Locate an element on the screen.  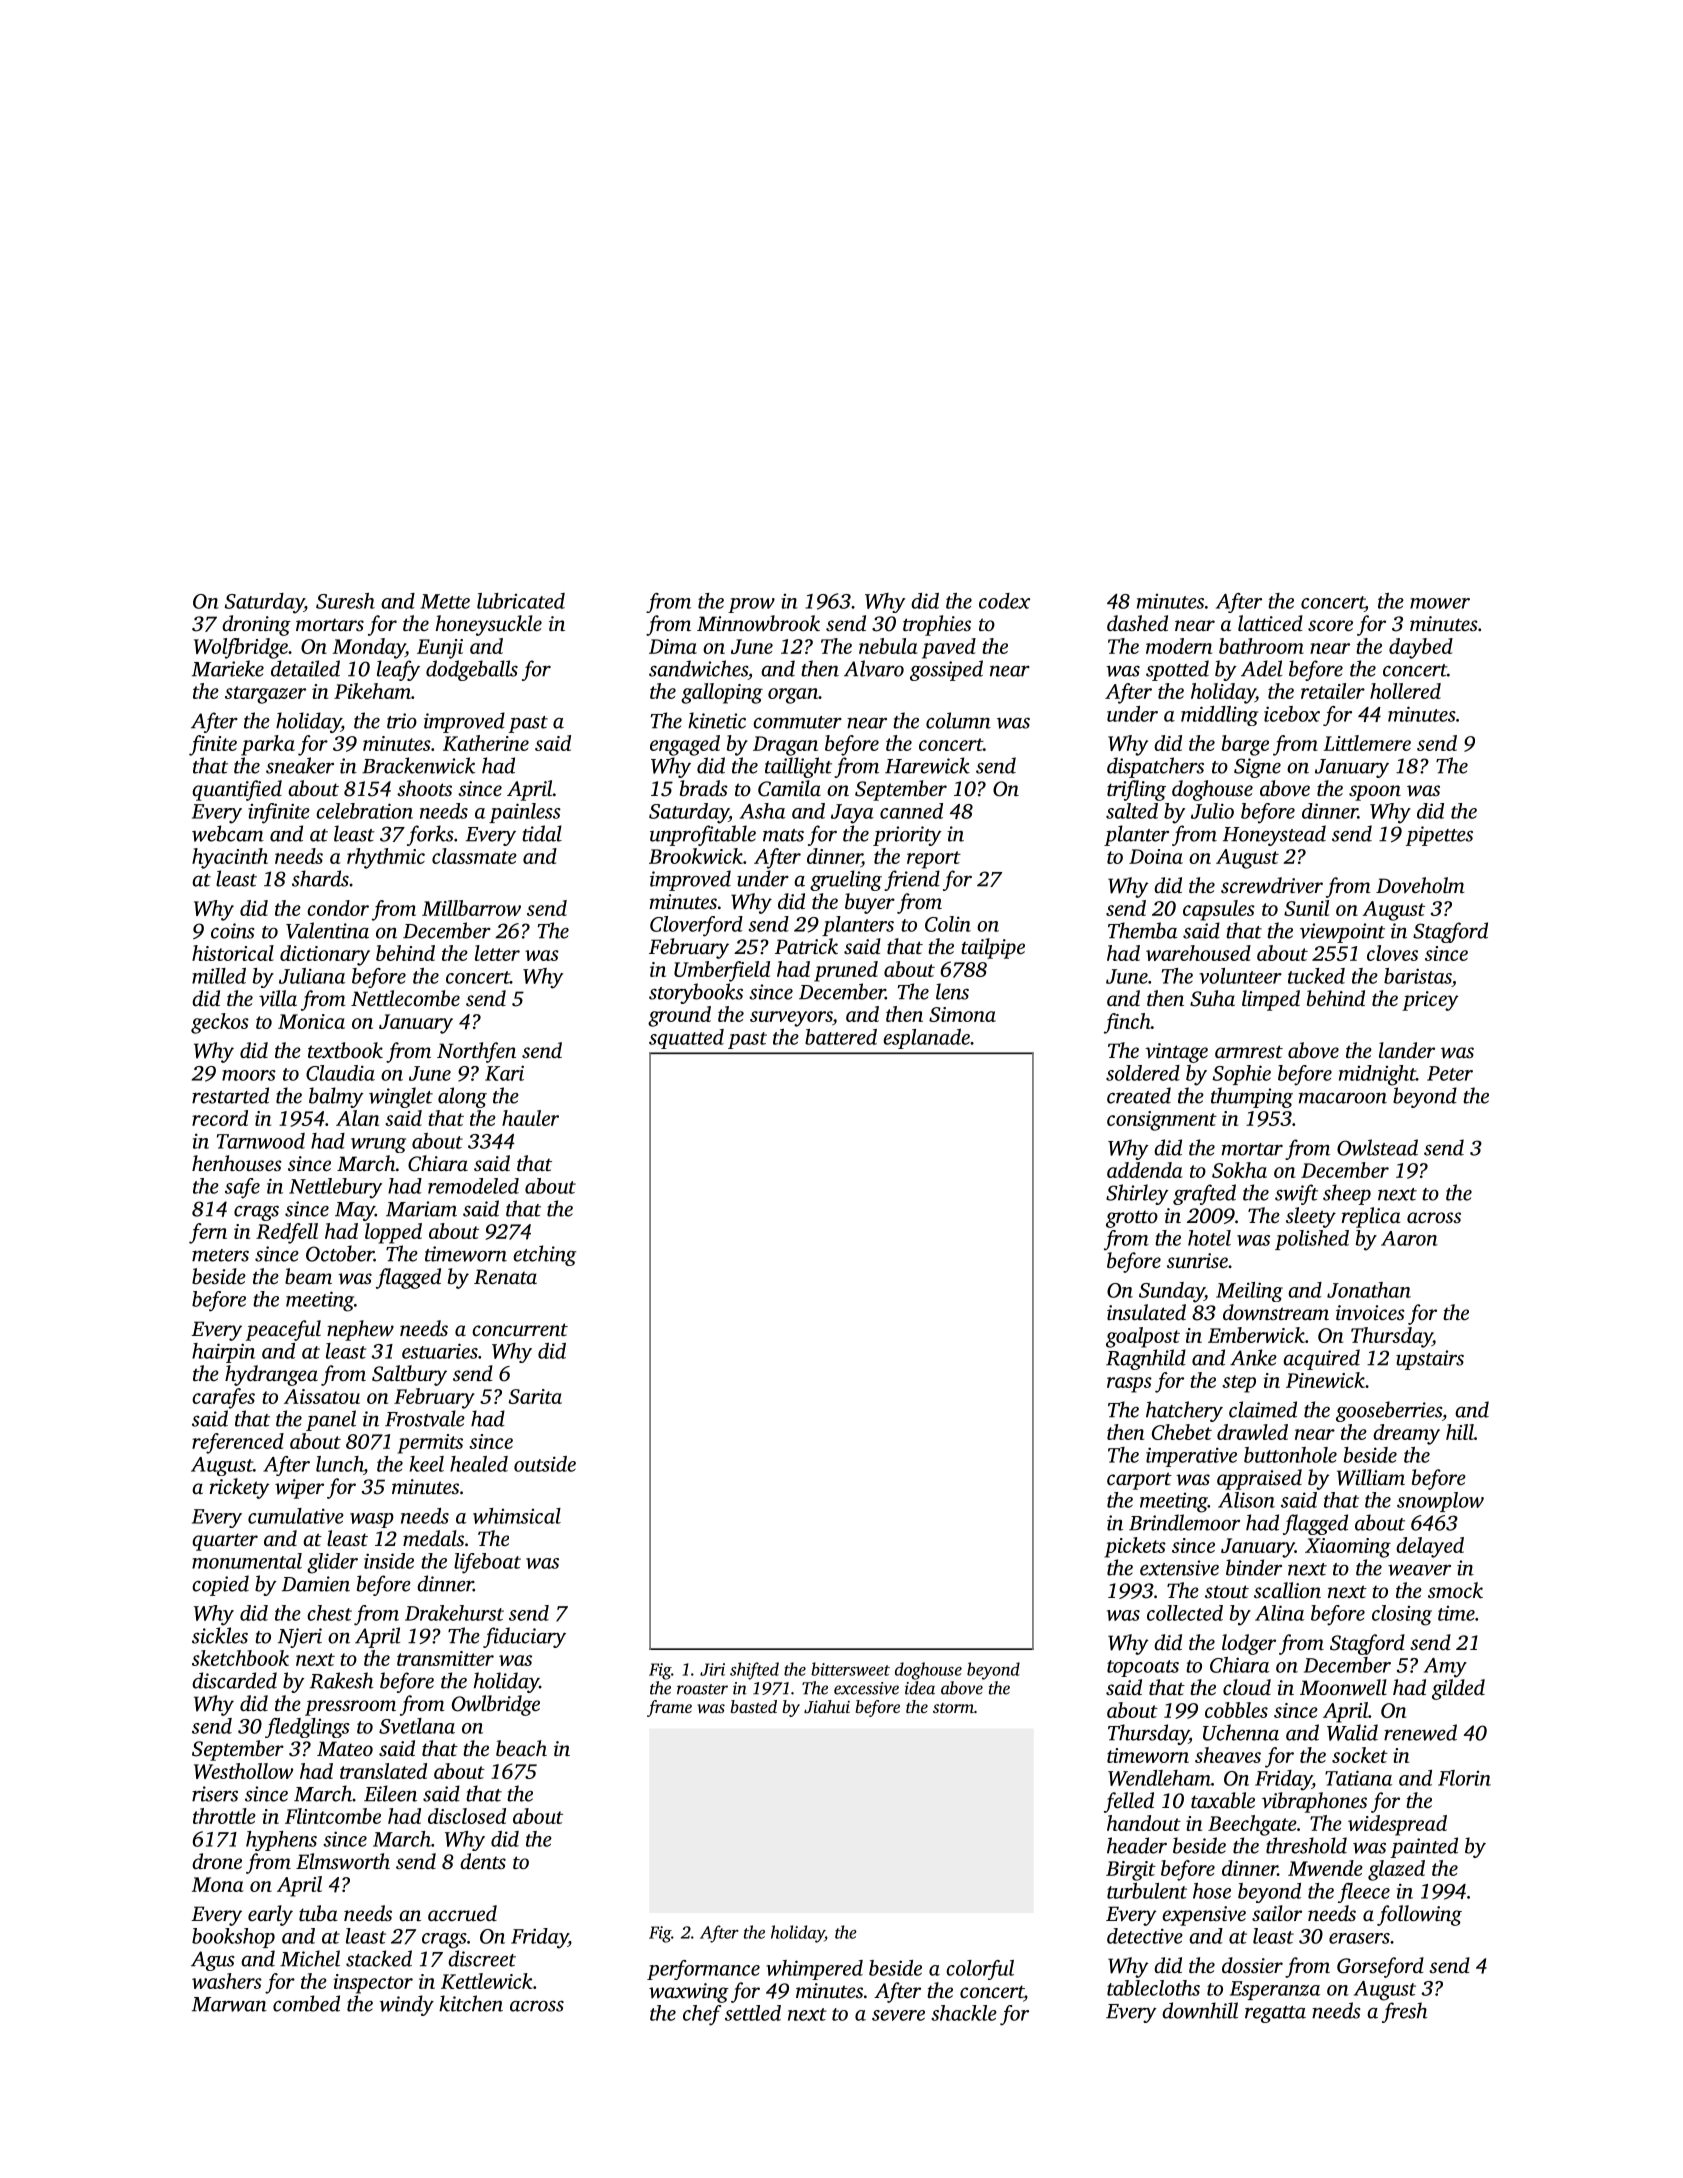
Owlstead is located at coordinates (1377, 1147).
